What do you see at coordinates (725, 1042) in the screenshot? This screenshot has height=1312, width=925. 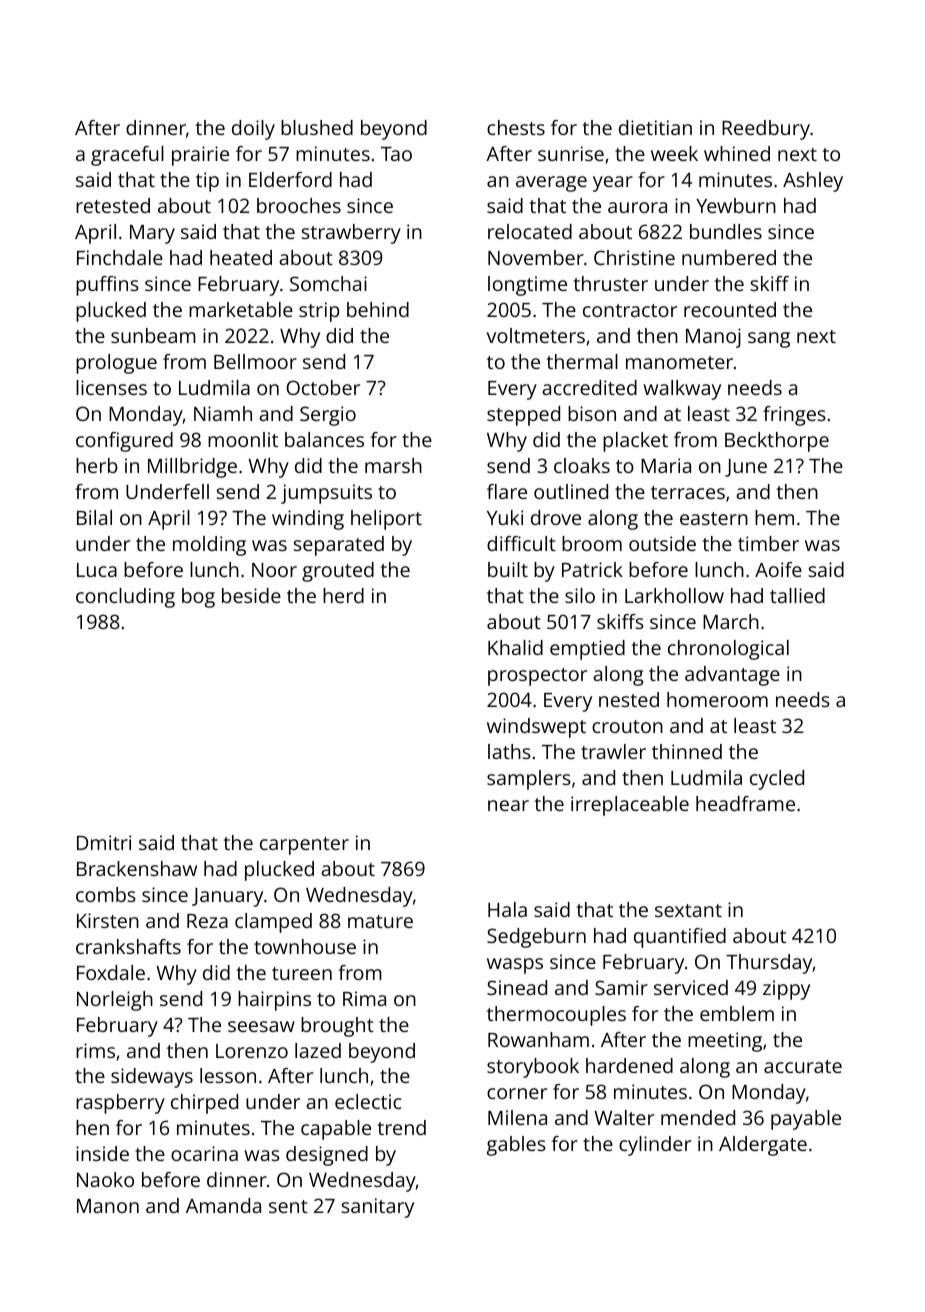 I see `meeting` at bounding box center [725, 1042].
